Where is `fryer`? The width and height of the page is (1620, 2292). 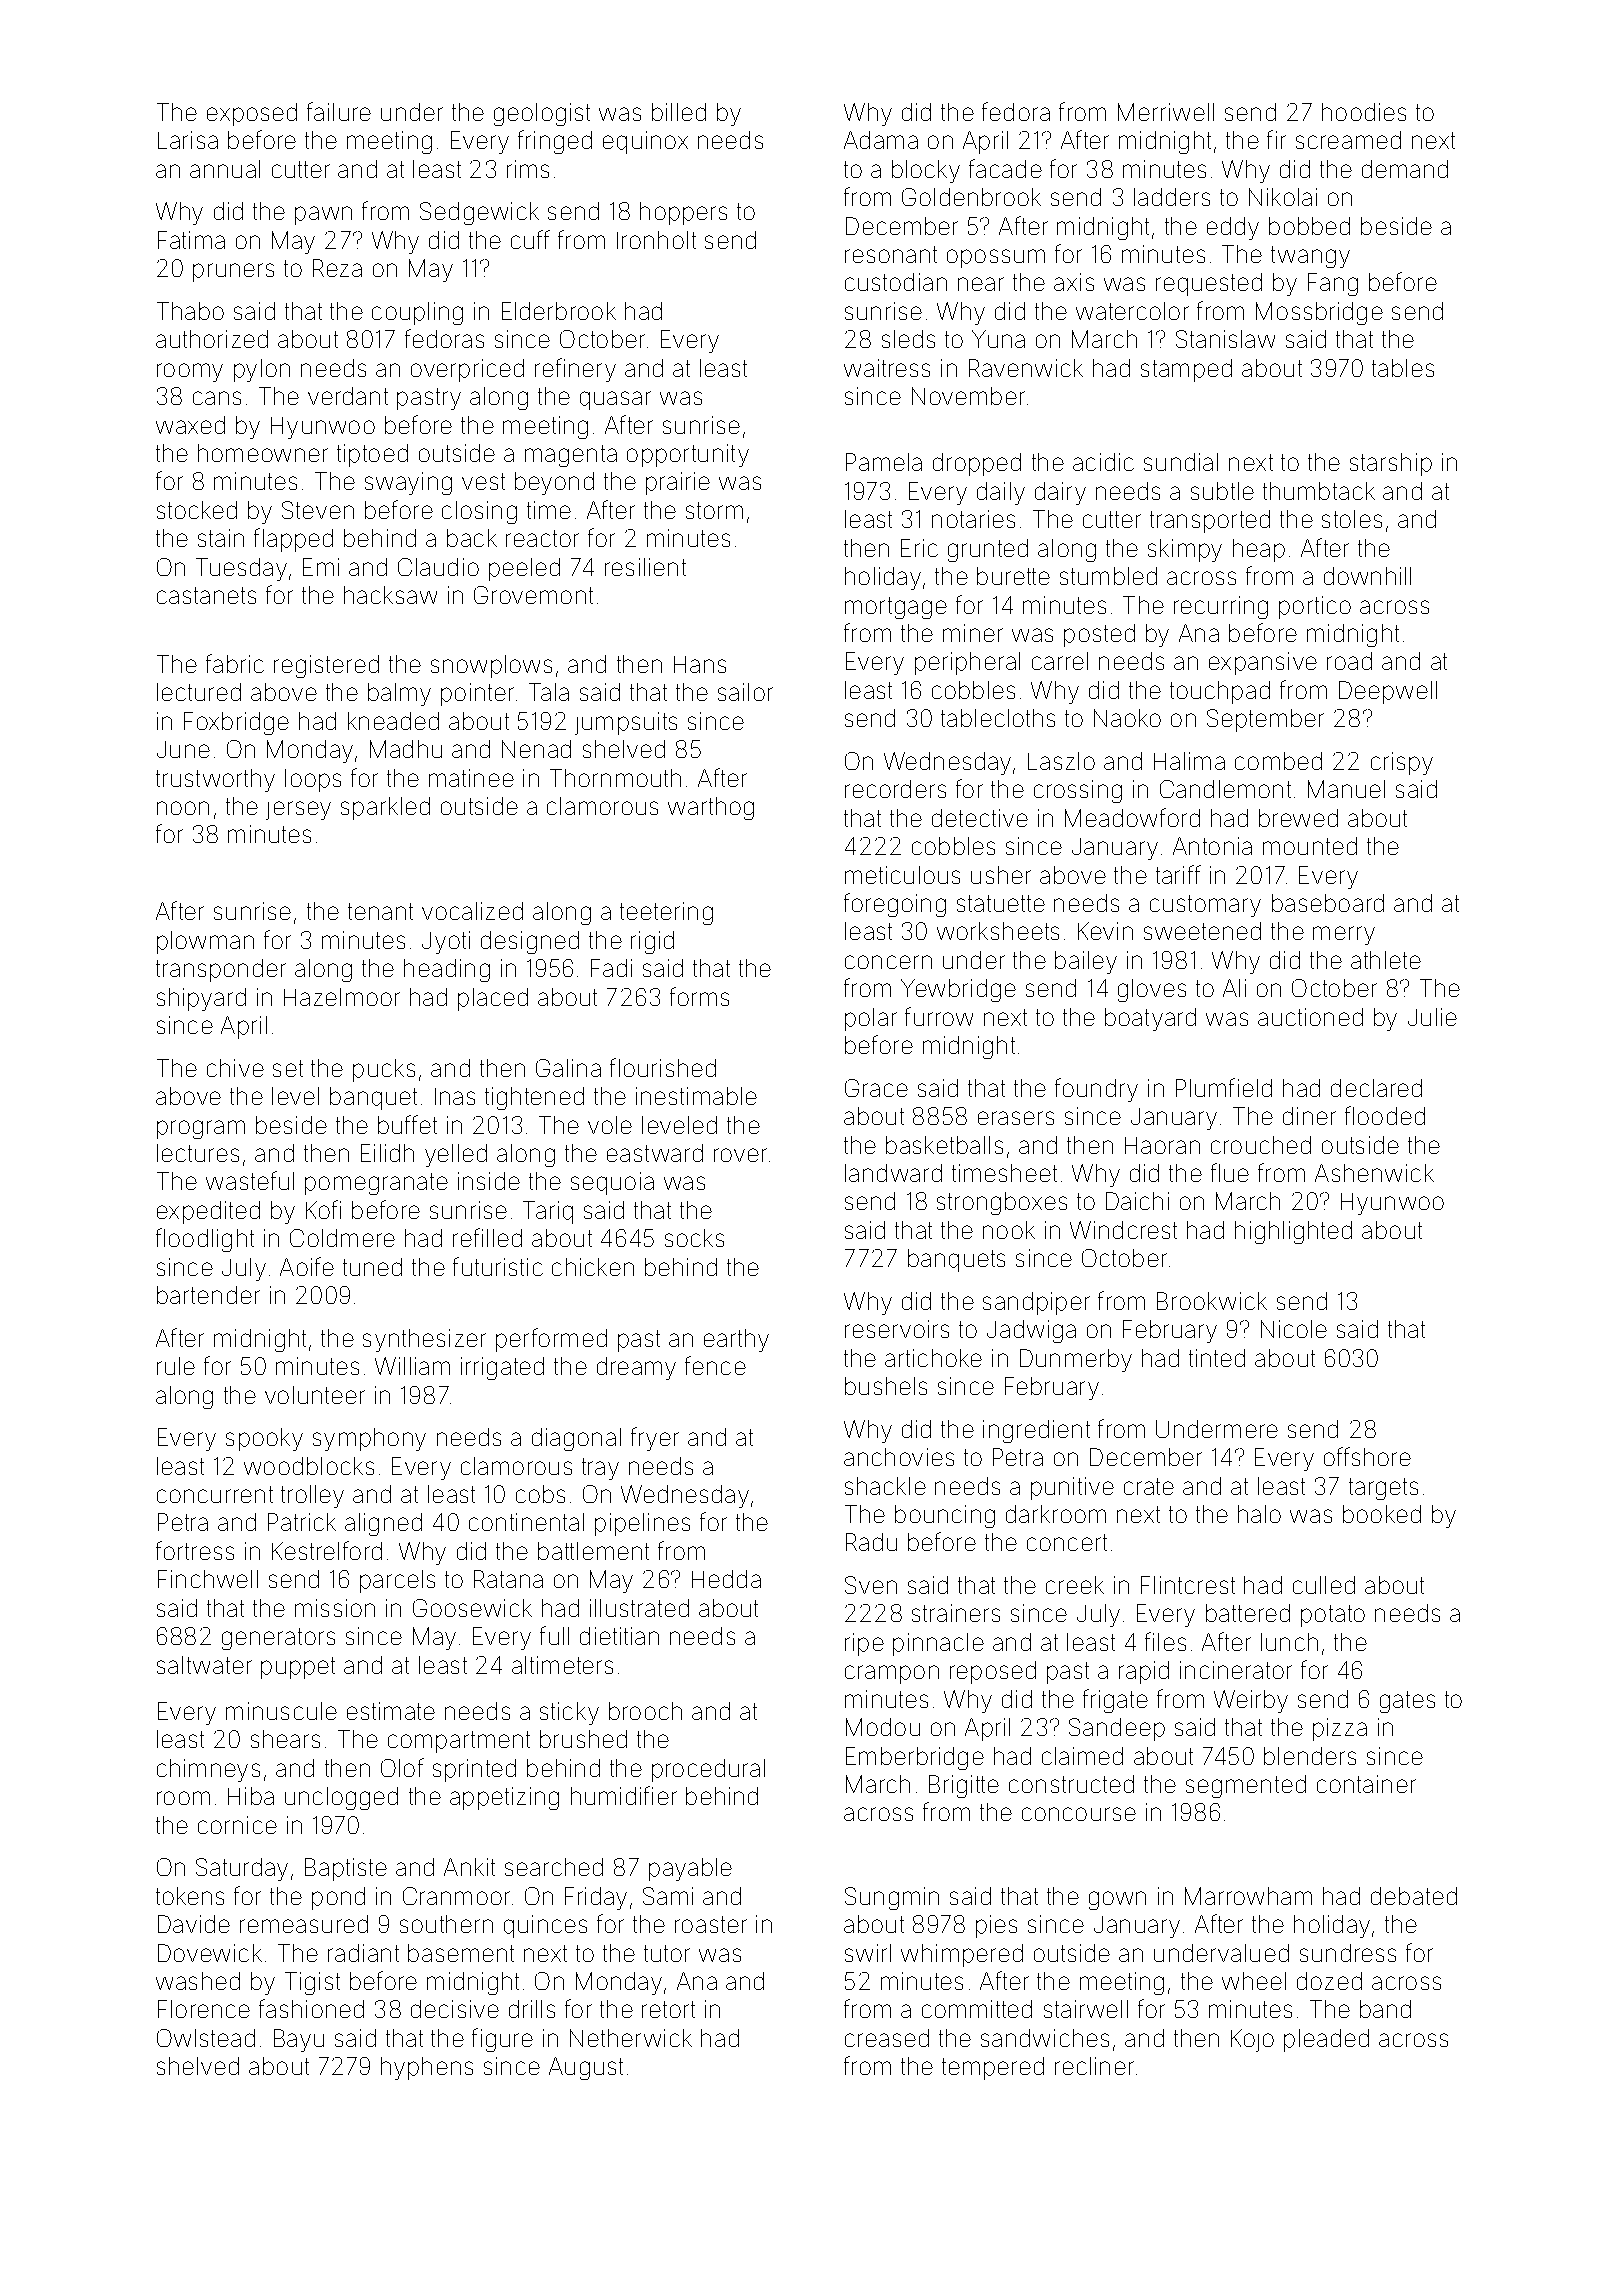
fryer is located at coordinates (655, 1439).
